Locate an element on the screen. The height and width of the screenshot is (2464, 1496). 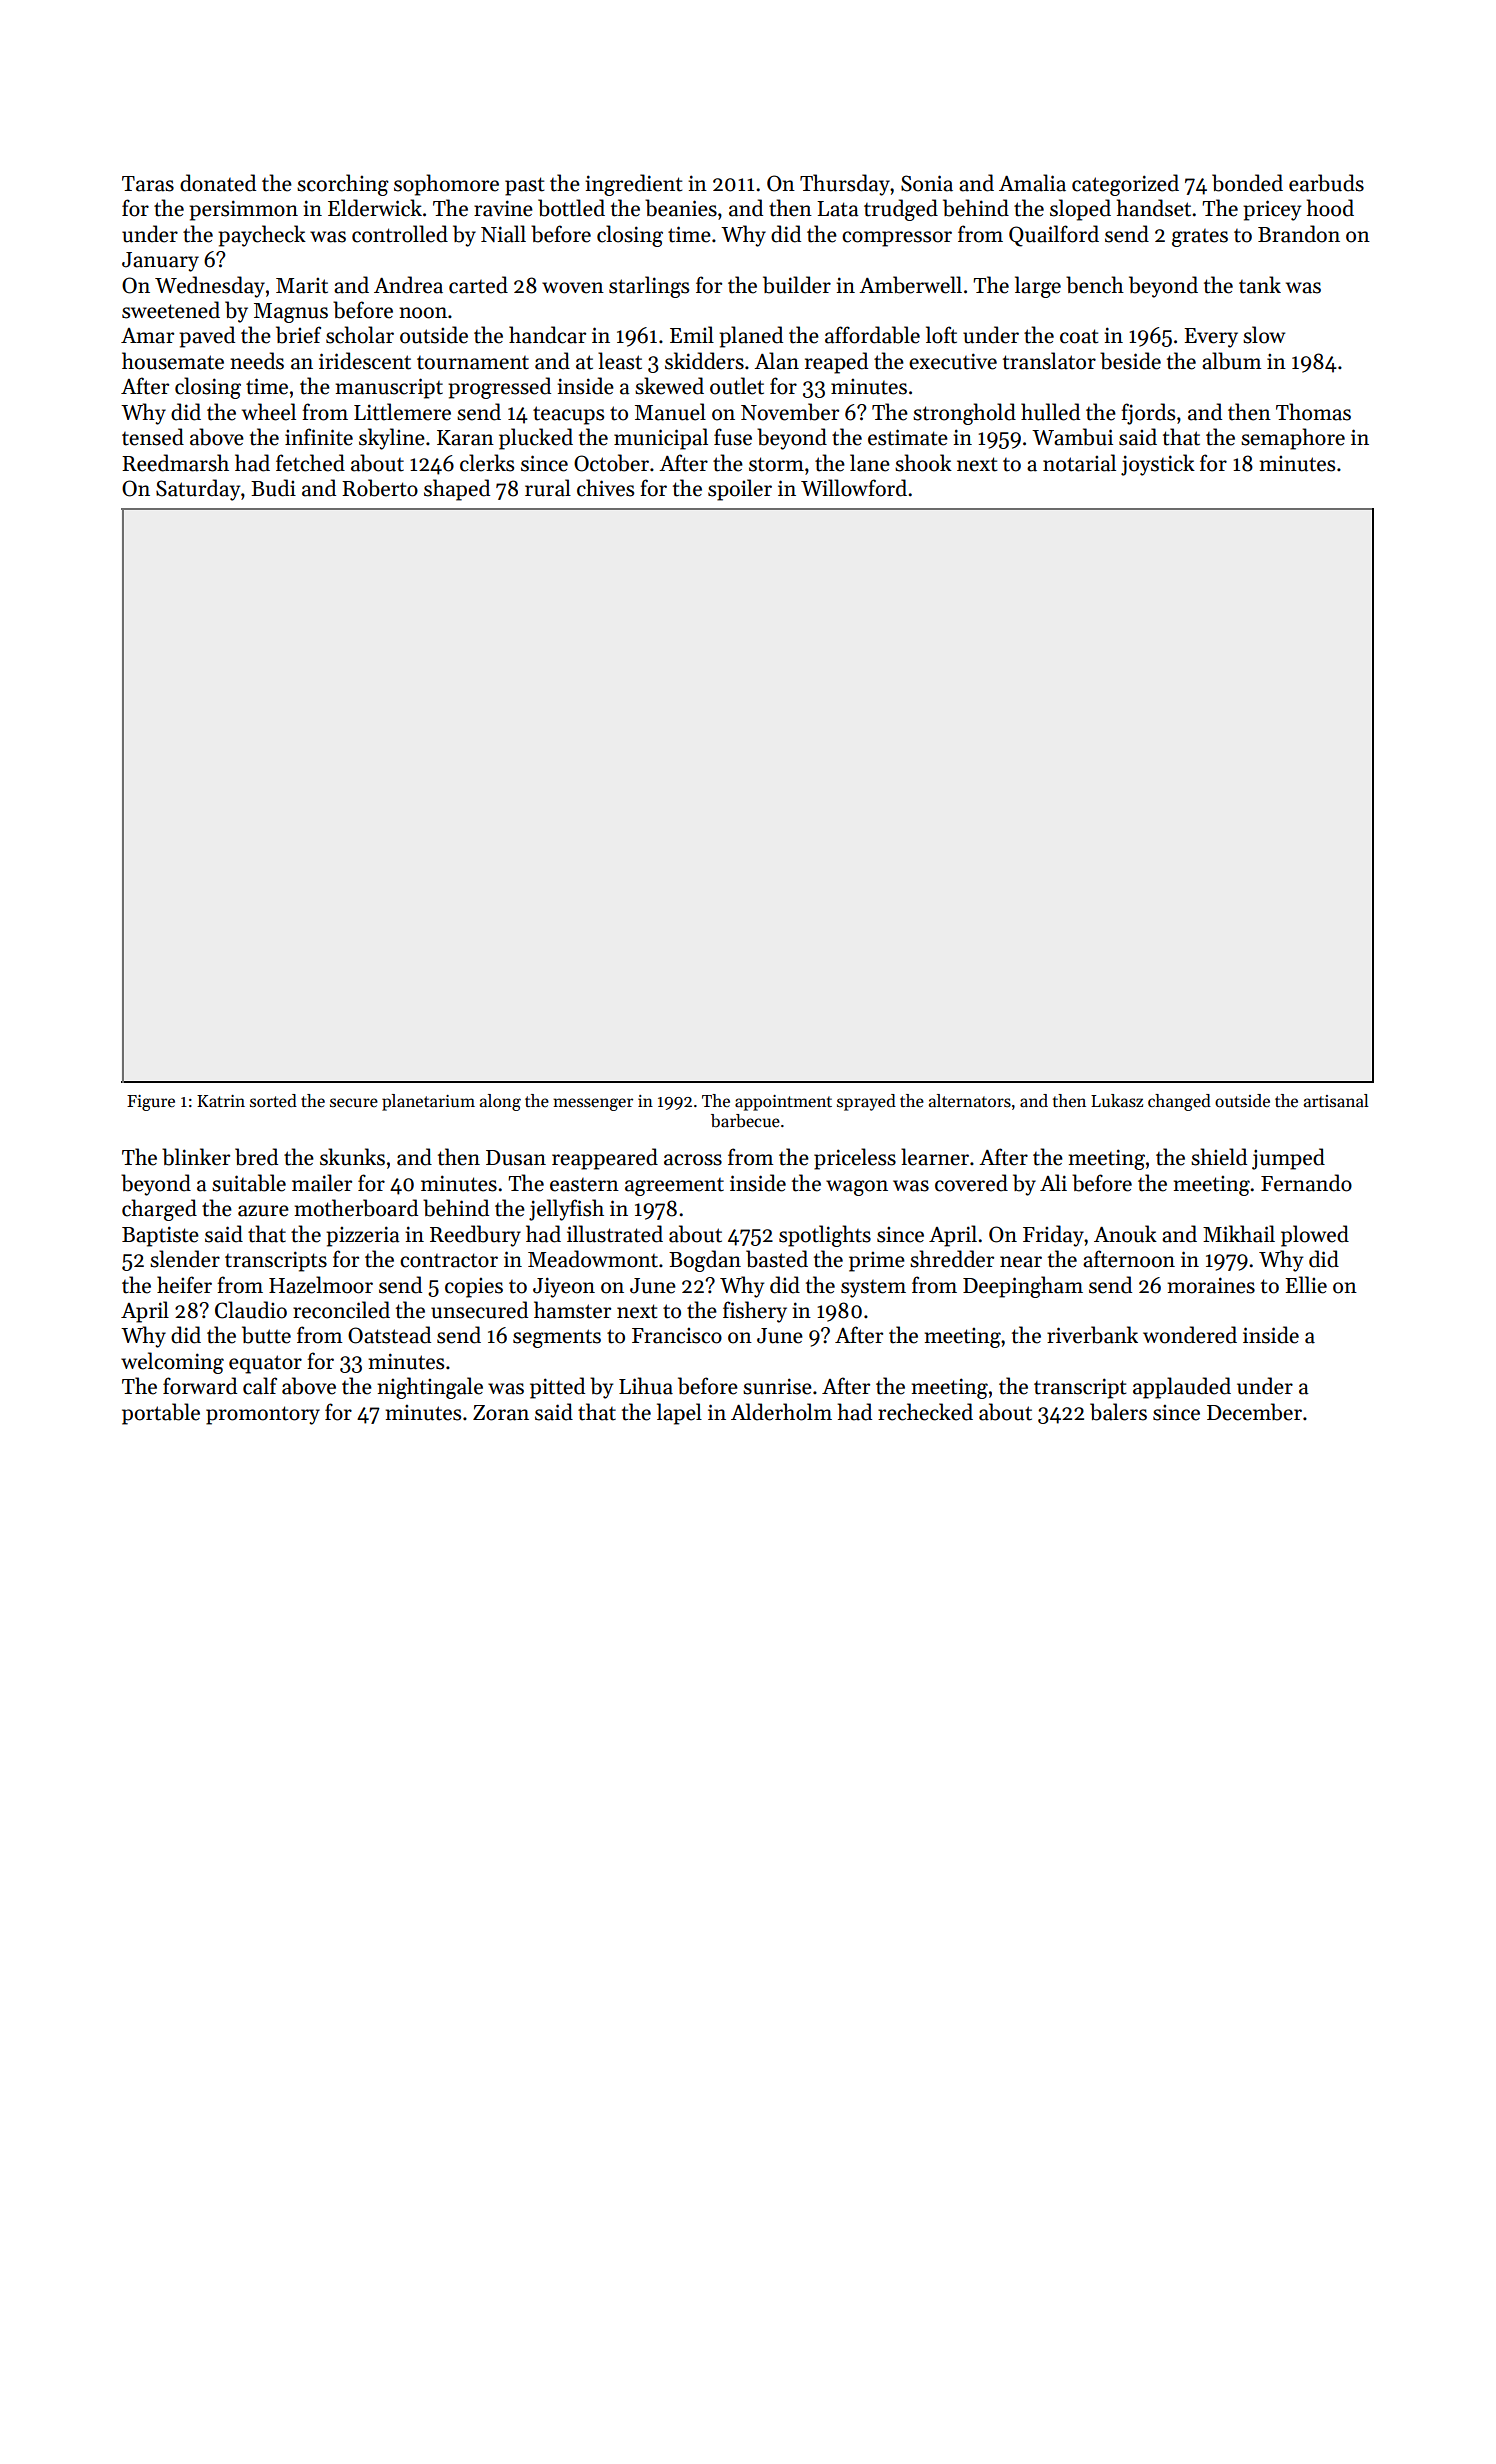
along is located at coordinates (500, 1102).
